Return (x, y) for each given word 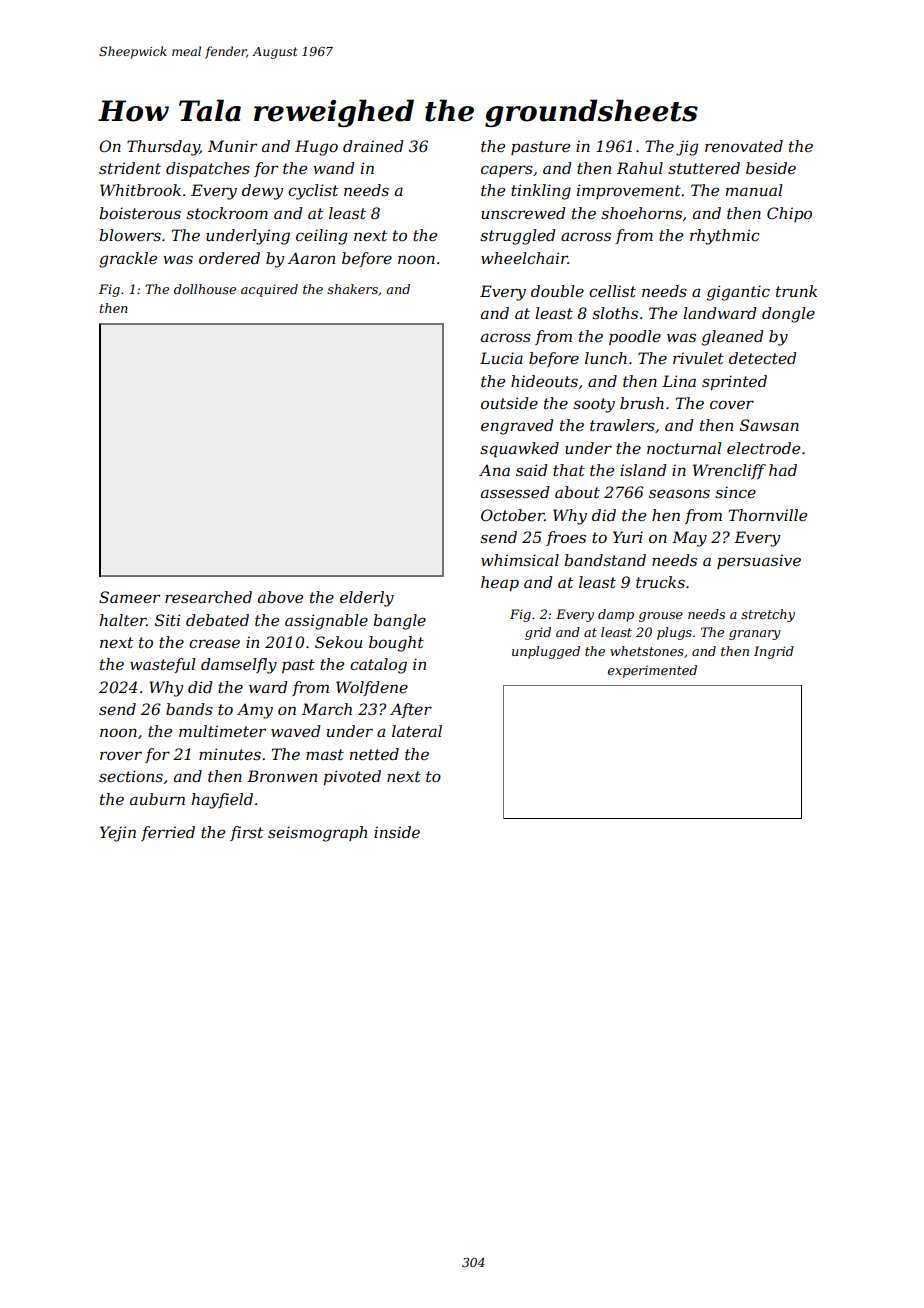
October (512, 515)
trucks (660, 582)
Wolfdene (372, 688)
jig (687, 148)
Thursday (163, 148)
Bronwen (282, 776)
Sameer (129, 597)
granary (755, 635)
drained (373, 146)
